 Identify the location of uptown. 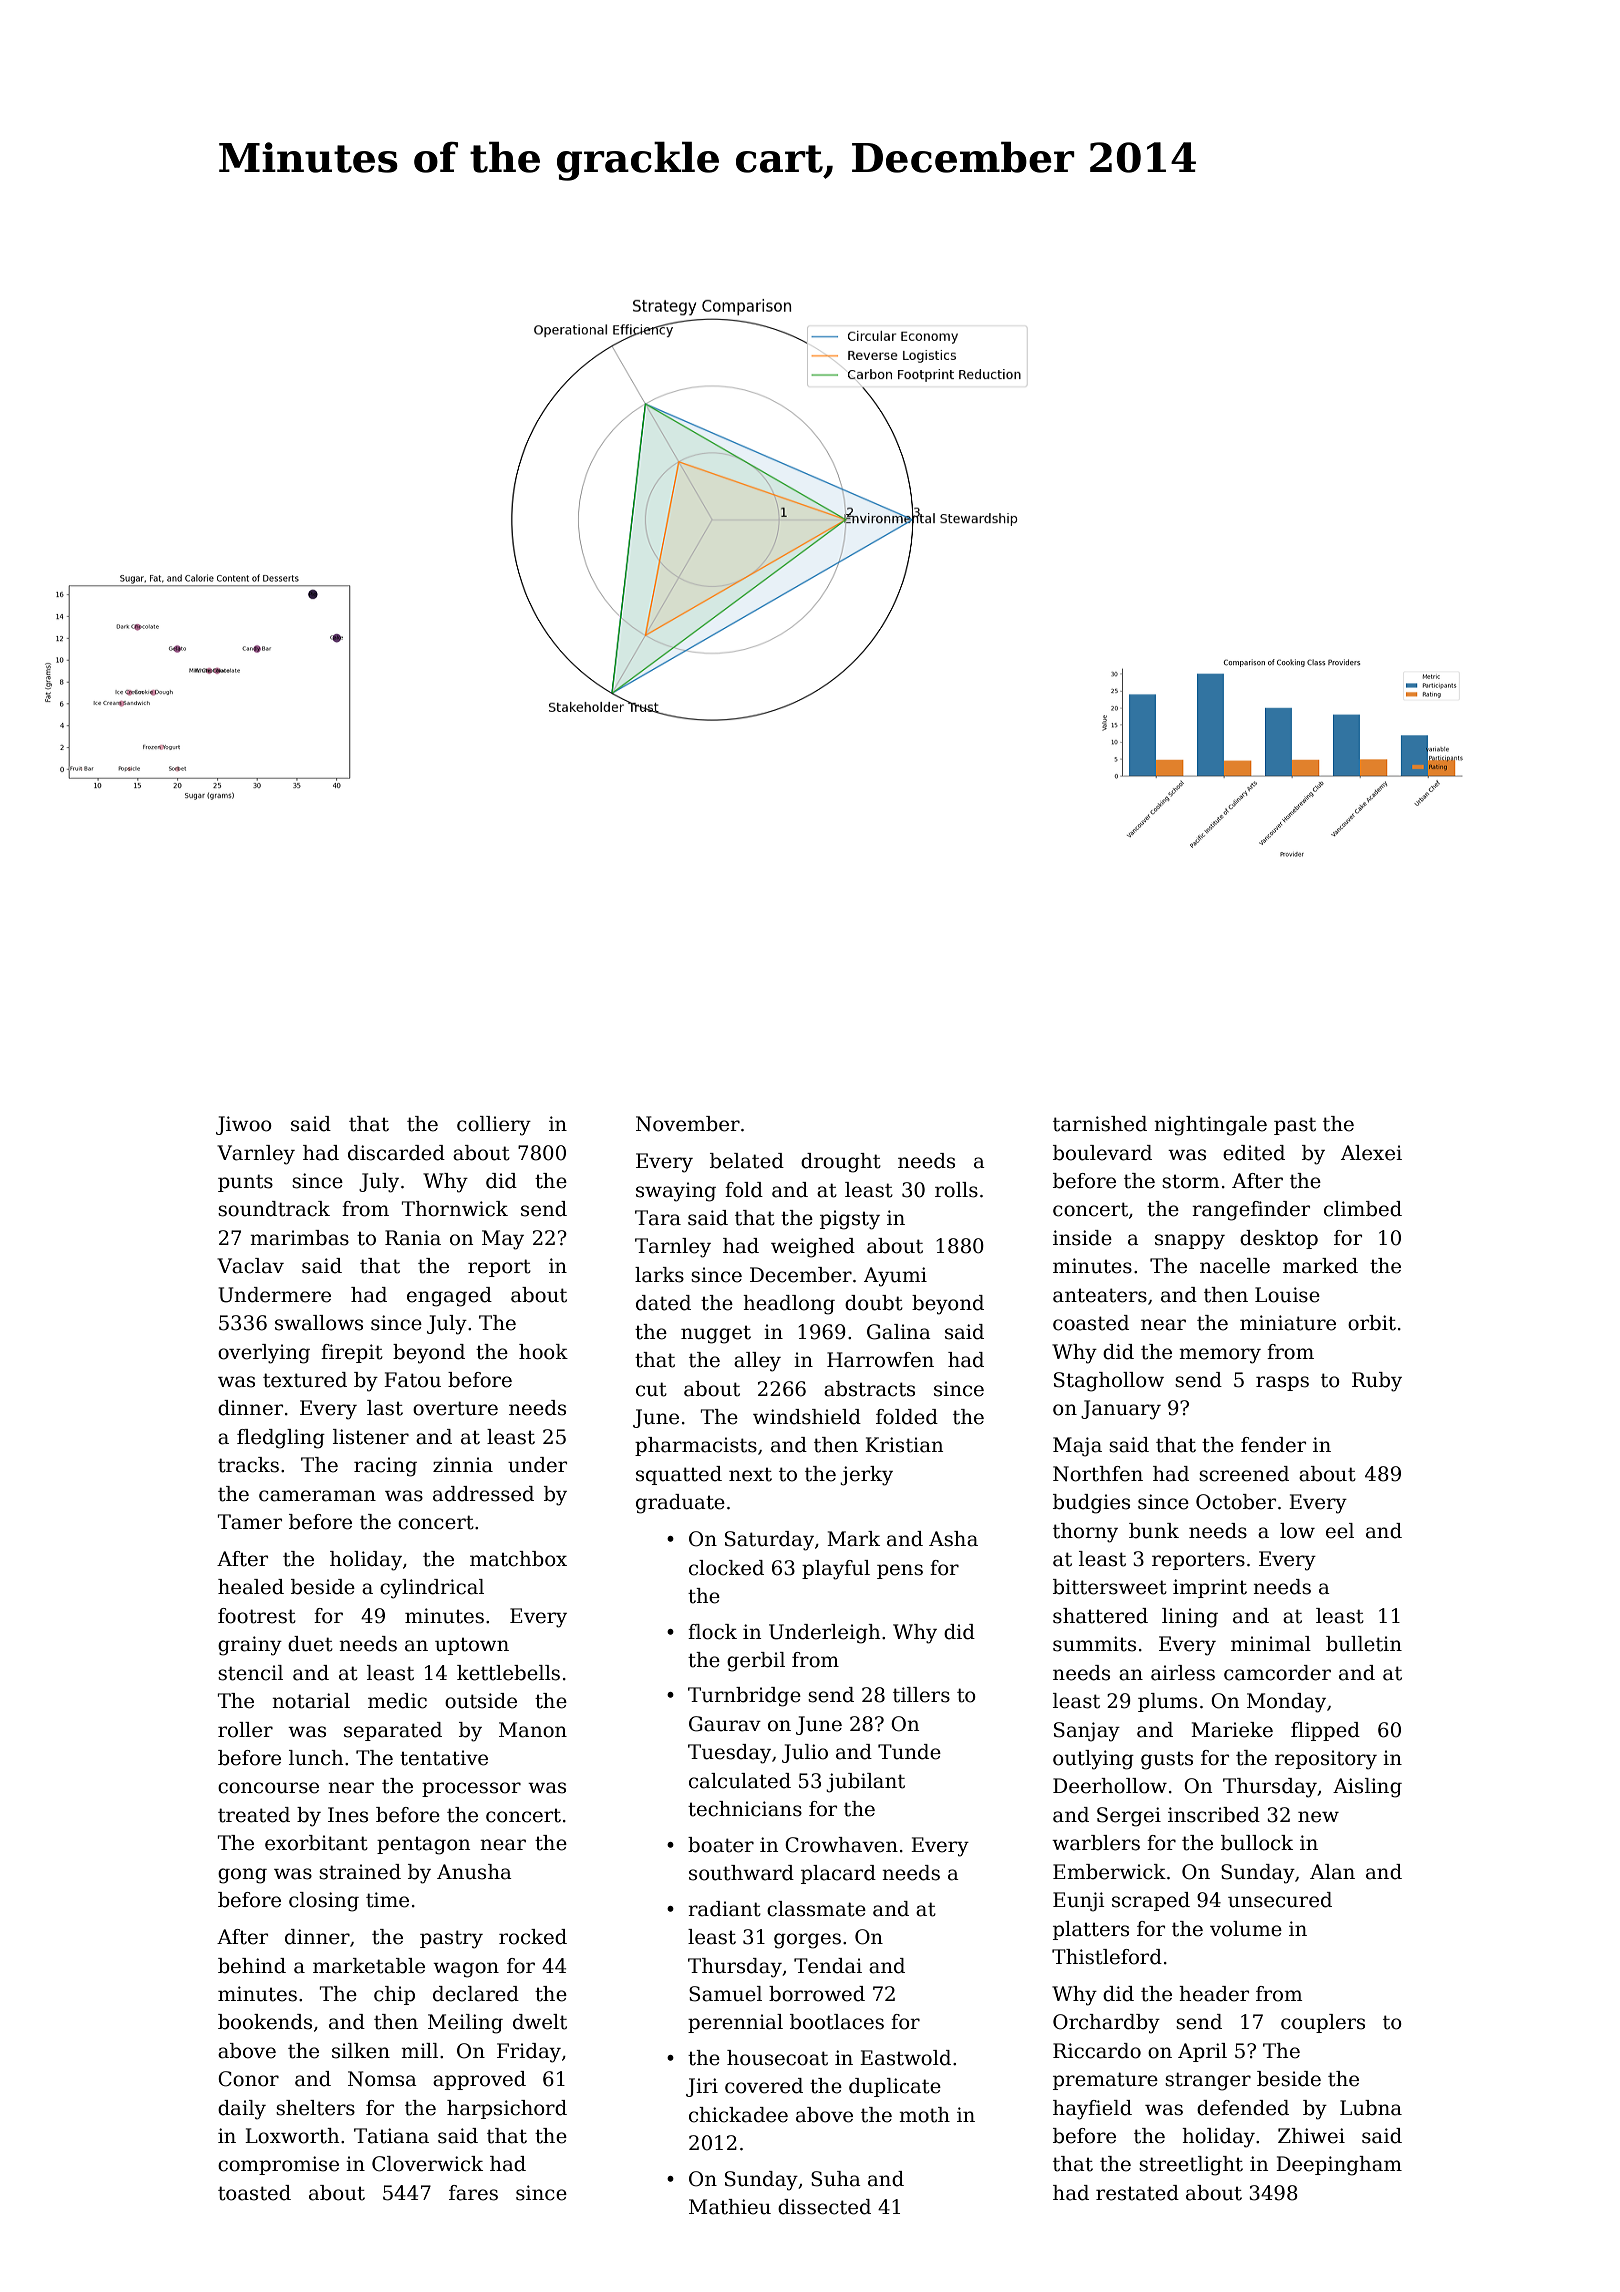
(472, 1646).
